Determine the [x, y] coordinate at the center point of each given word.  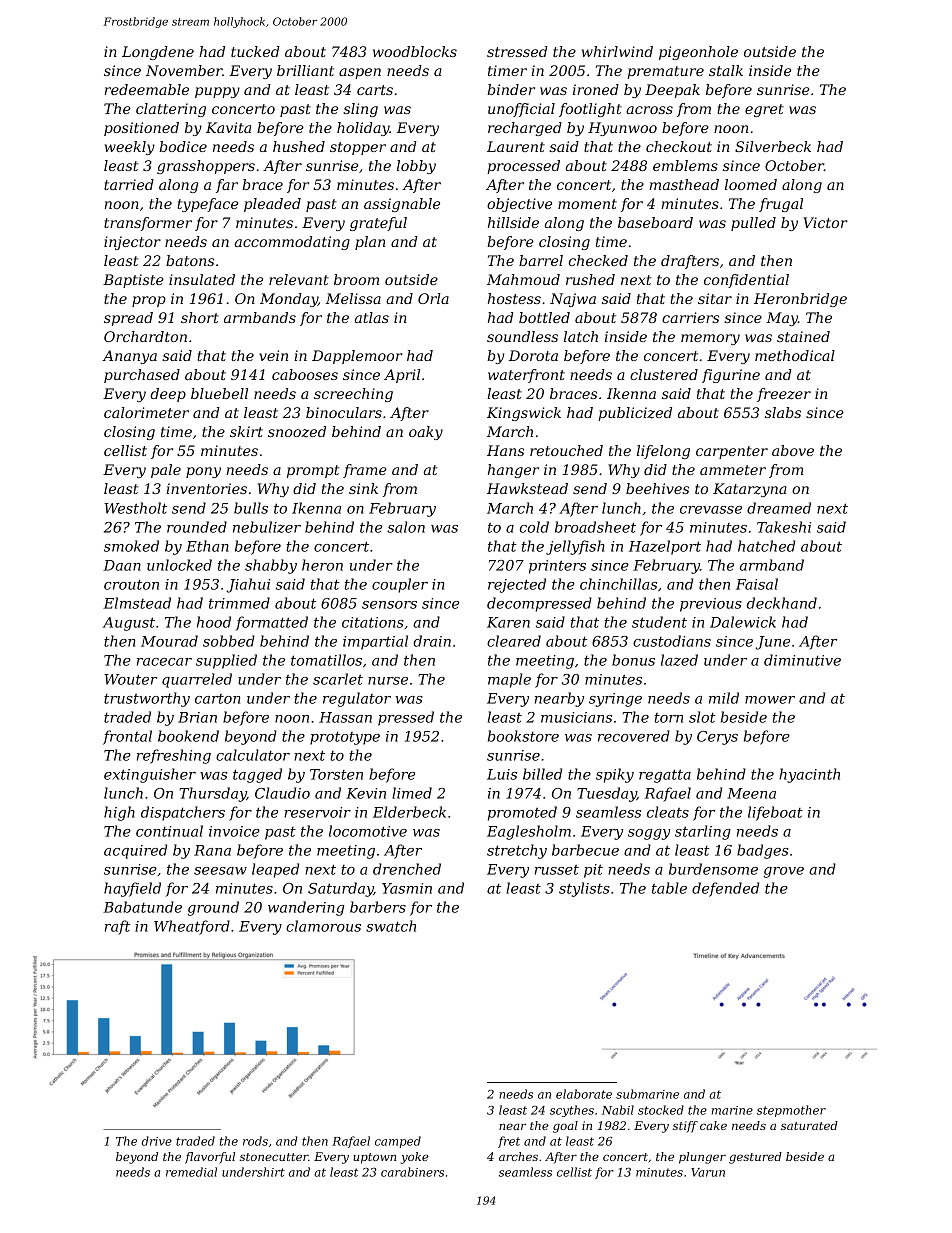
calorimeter [146, 412]
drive [157, 1141]
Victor [825, 222]
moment [587, 204]
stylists [584, 889]
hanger [513, 471]
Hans [505, 450]
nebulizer [267, 527]
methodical [795, 355]
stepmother [791, 1111]
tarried [129, 184]
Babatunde [142, 907]
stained [803, 336]
